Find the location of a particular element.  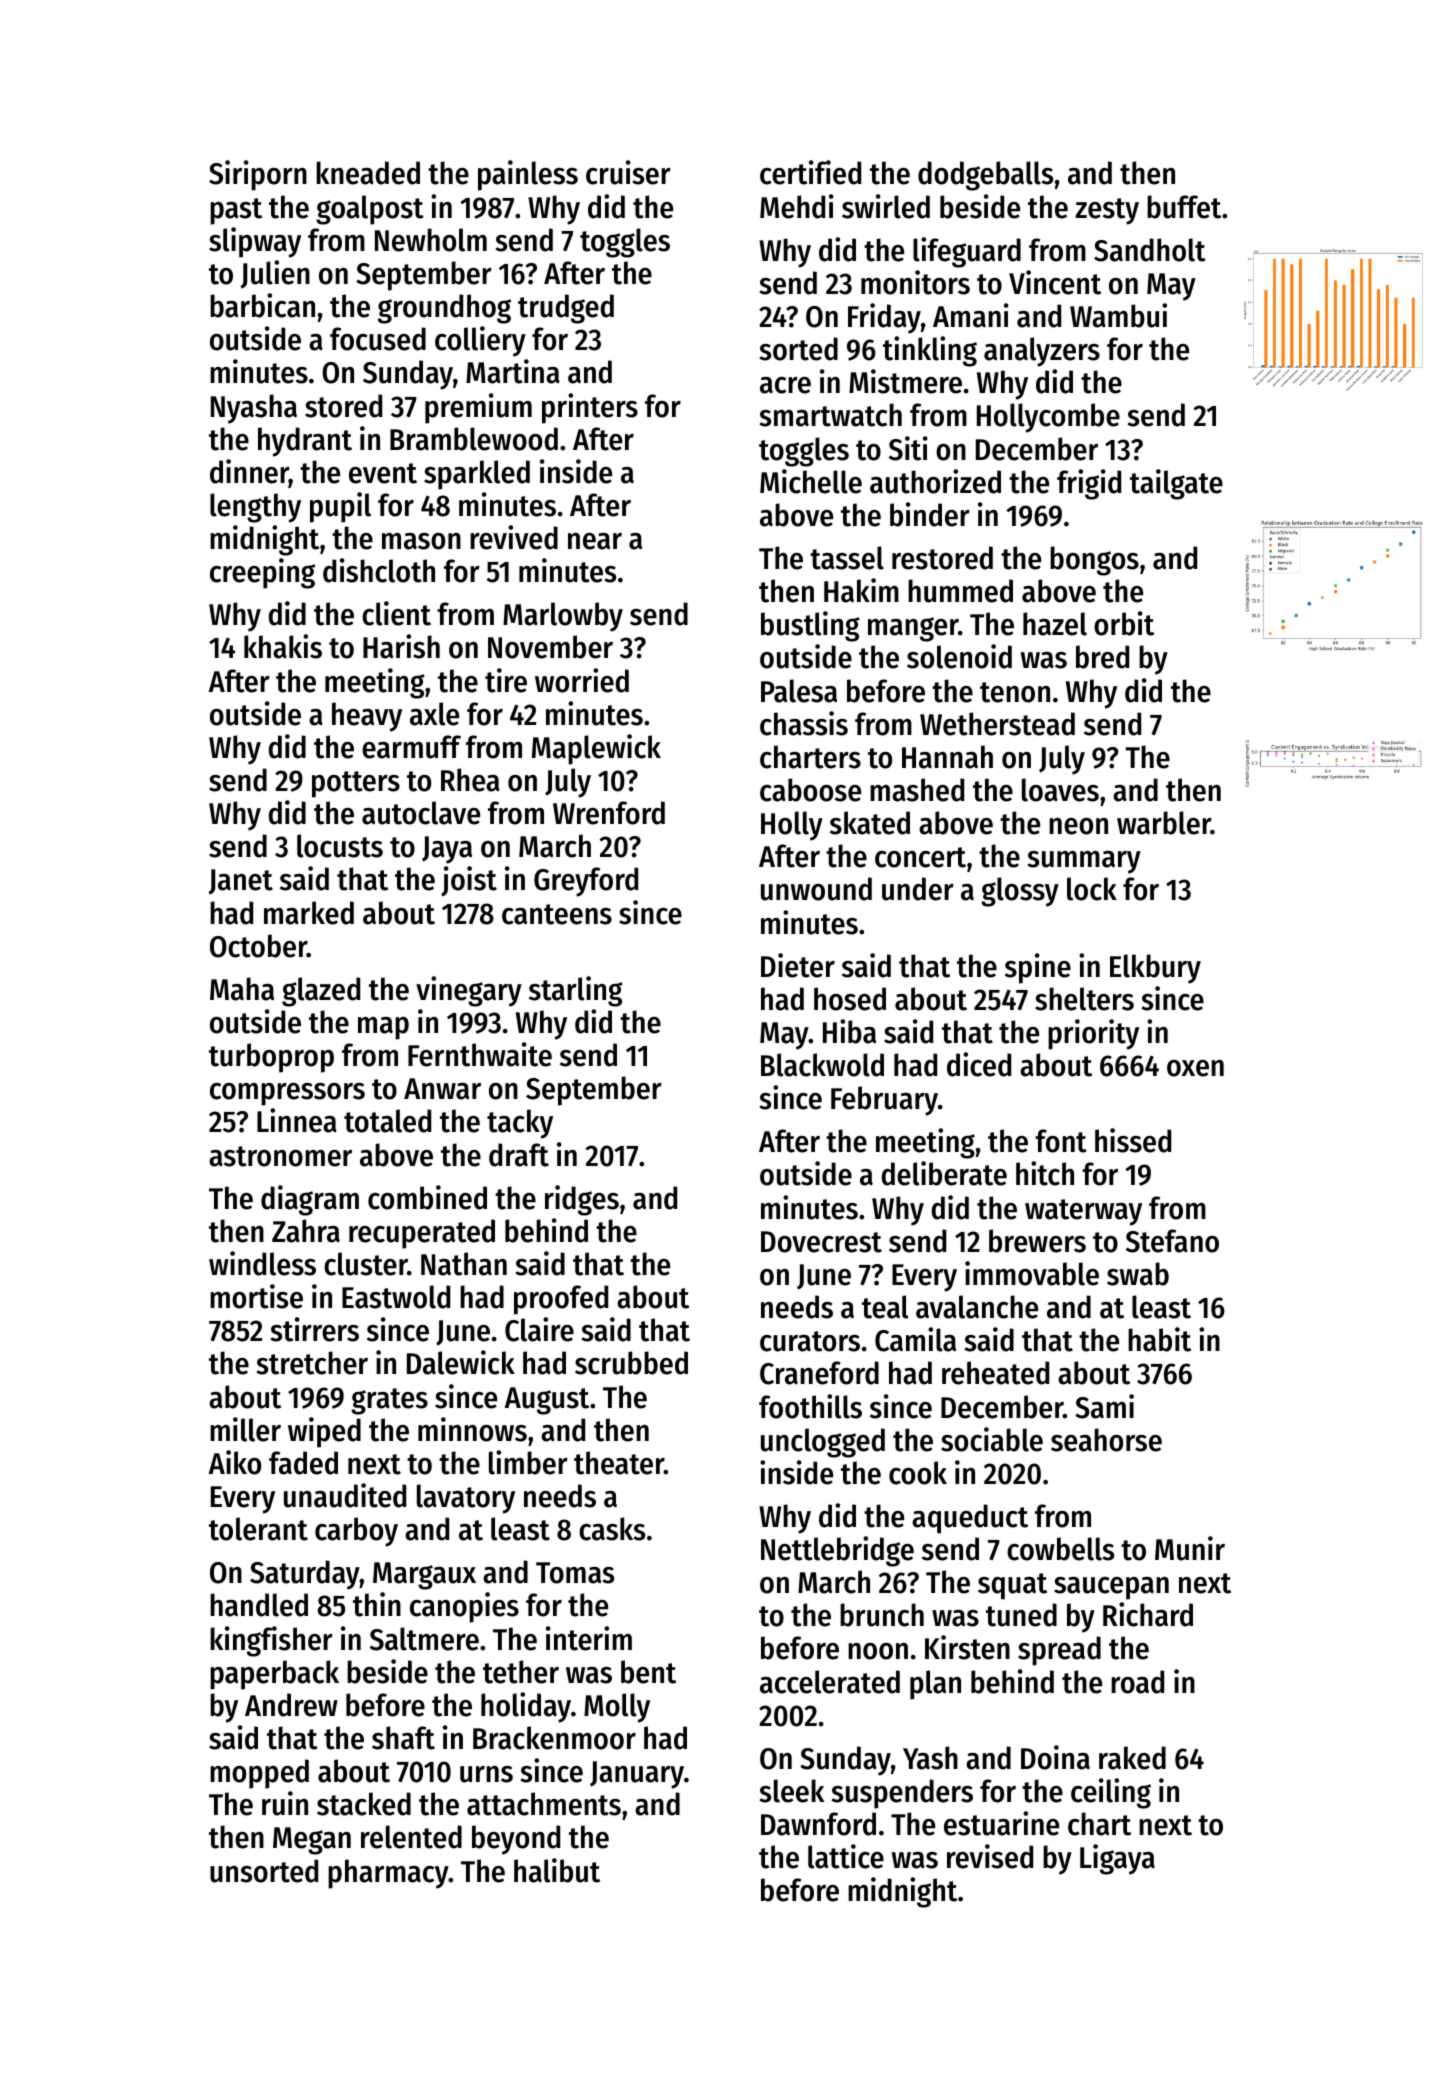

sleek is located at coordinates (791, 1791).
